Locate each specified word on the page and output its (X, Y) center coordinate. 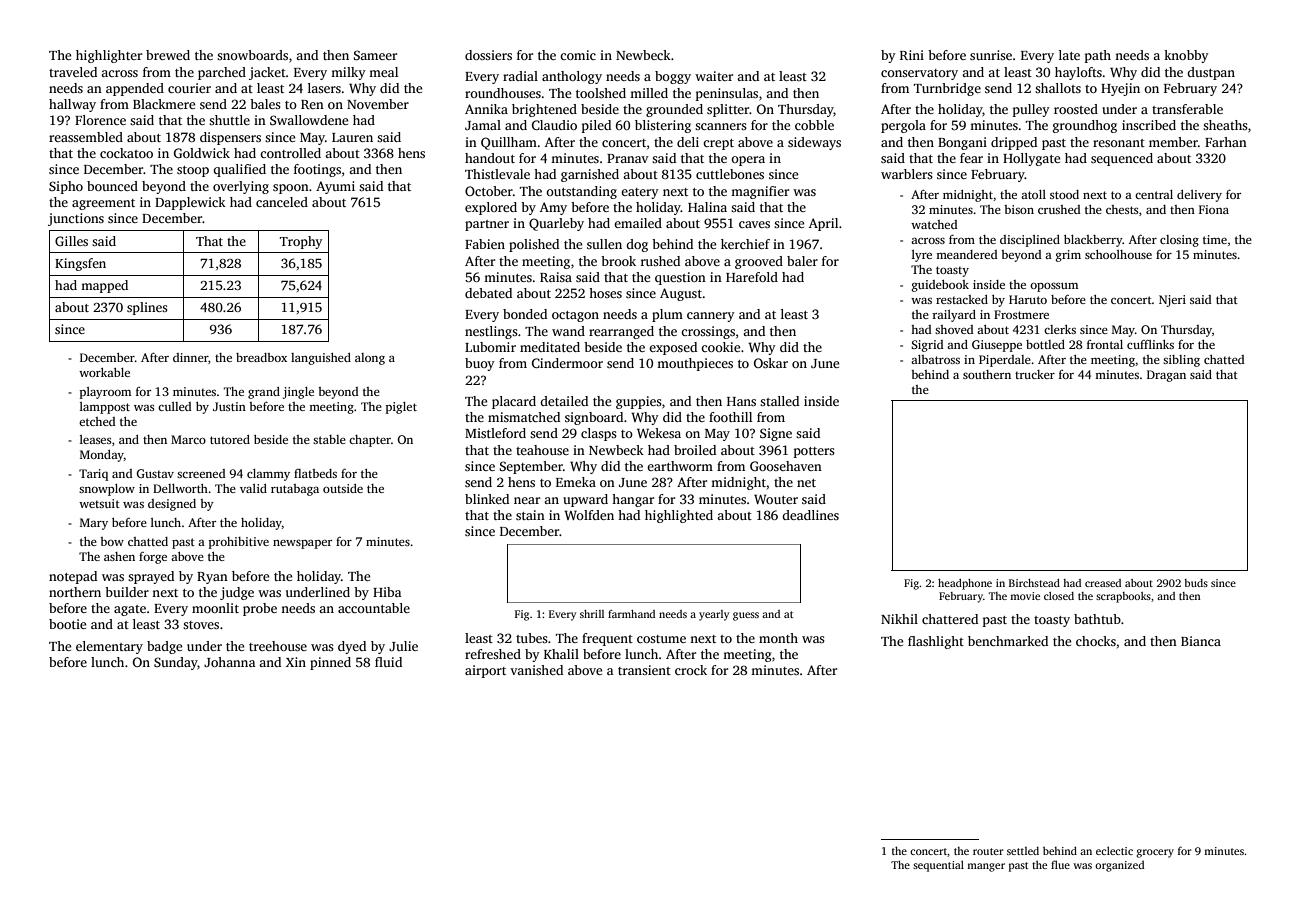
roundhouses (503, 93)
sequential (938, 866)
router (988, 851)
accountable (374, 608)
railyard (954, 316)
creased (1103, 583)
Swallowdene (309, 120)
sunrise (991, 55)
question (680, 278)
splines (147, 308)
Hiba (387, 592)
